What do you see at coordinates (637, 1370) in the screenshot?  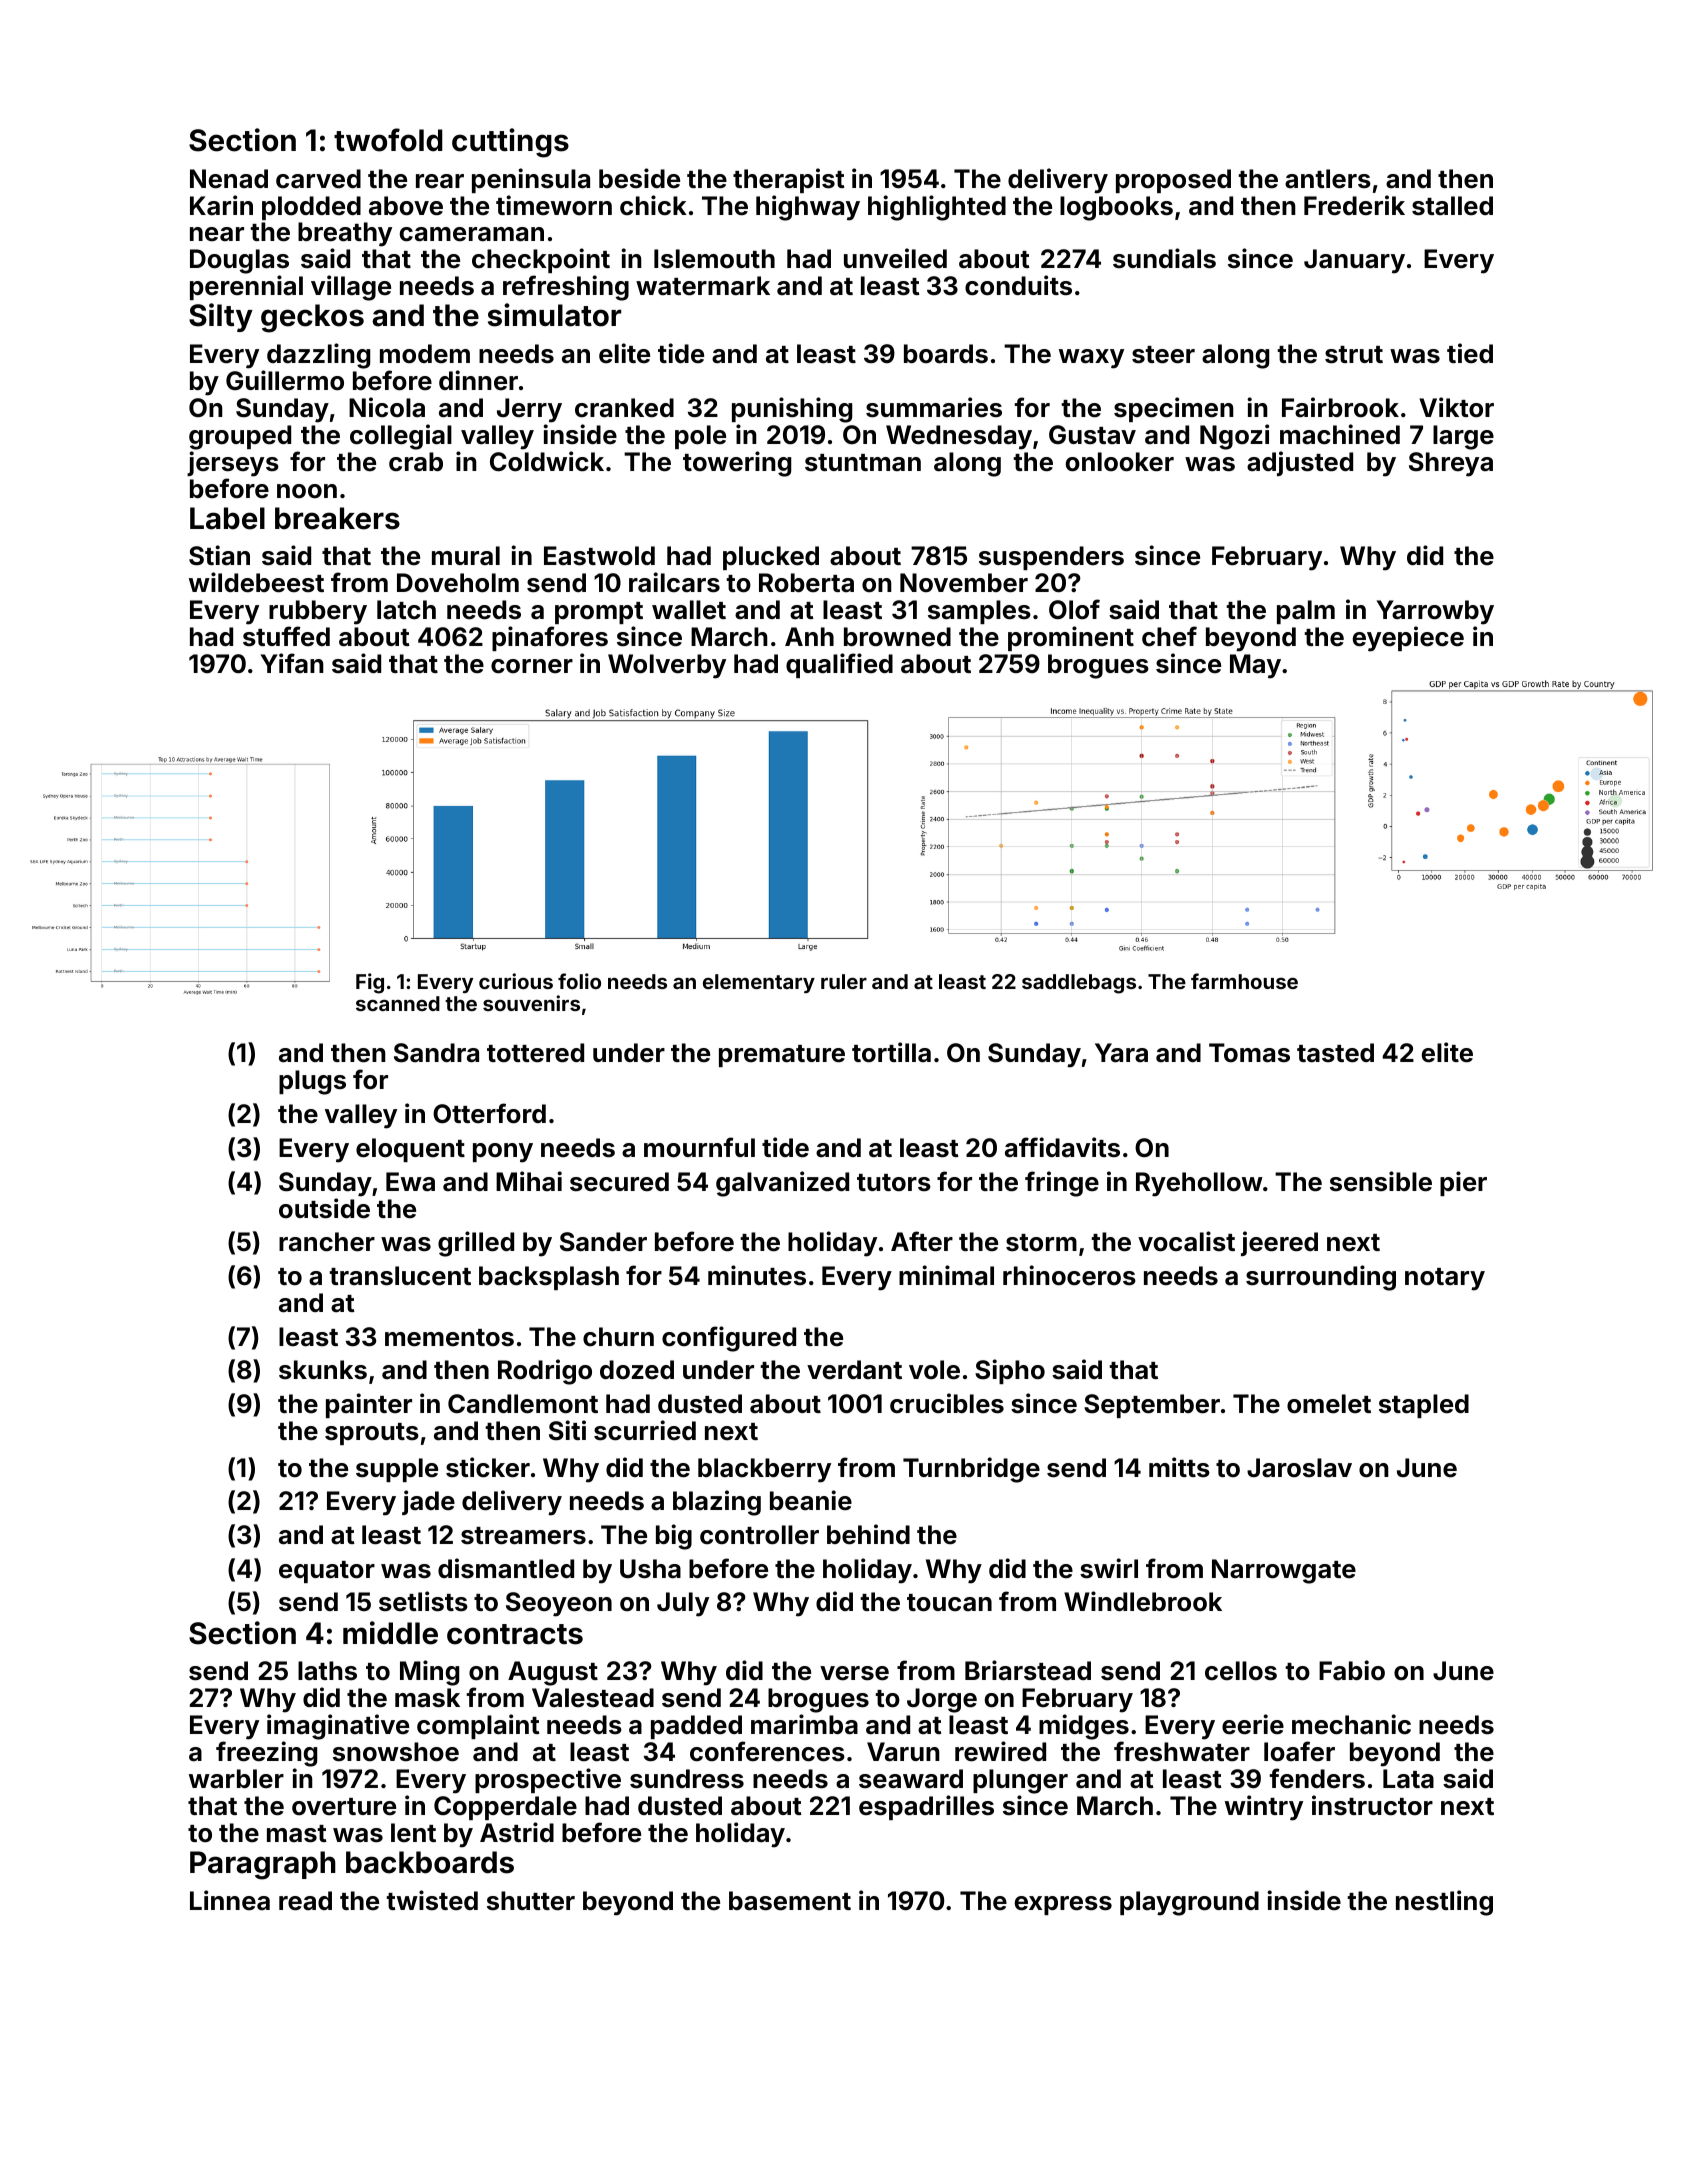 I see `dozed` at bounding box center [637, 1370].
